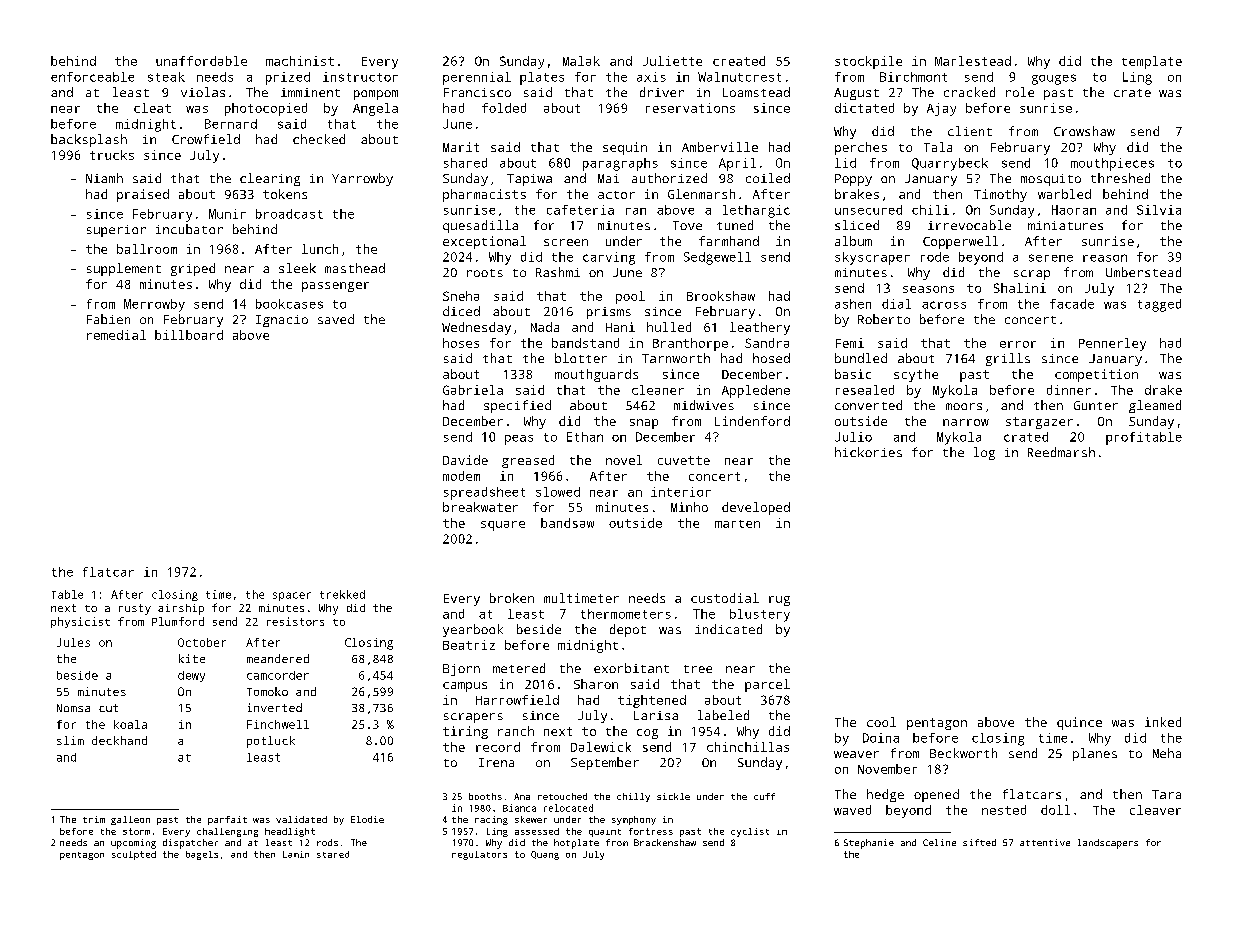  I want to click on billboard, so click(189, 335).
